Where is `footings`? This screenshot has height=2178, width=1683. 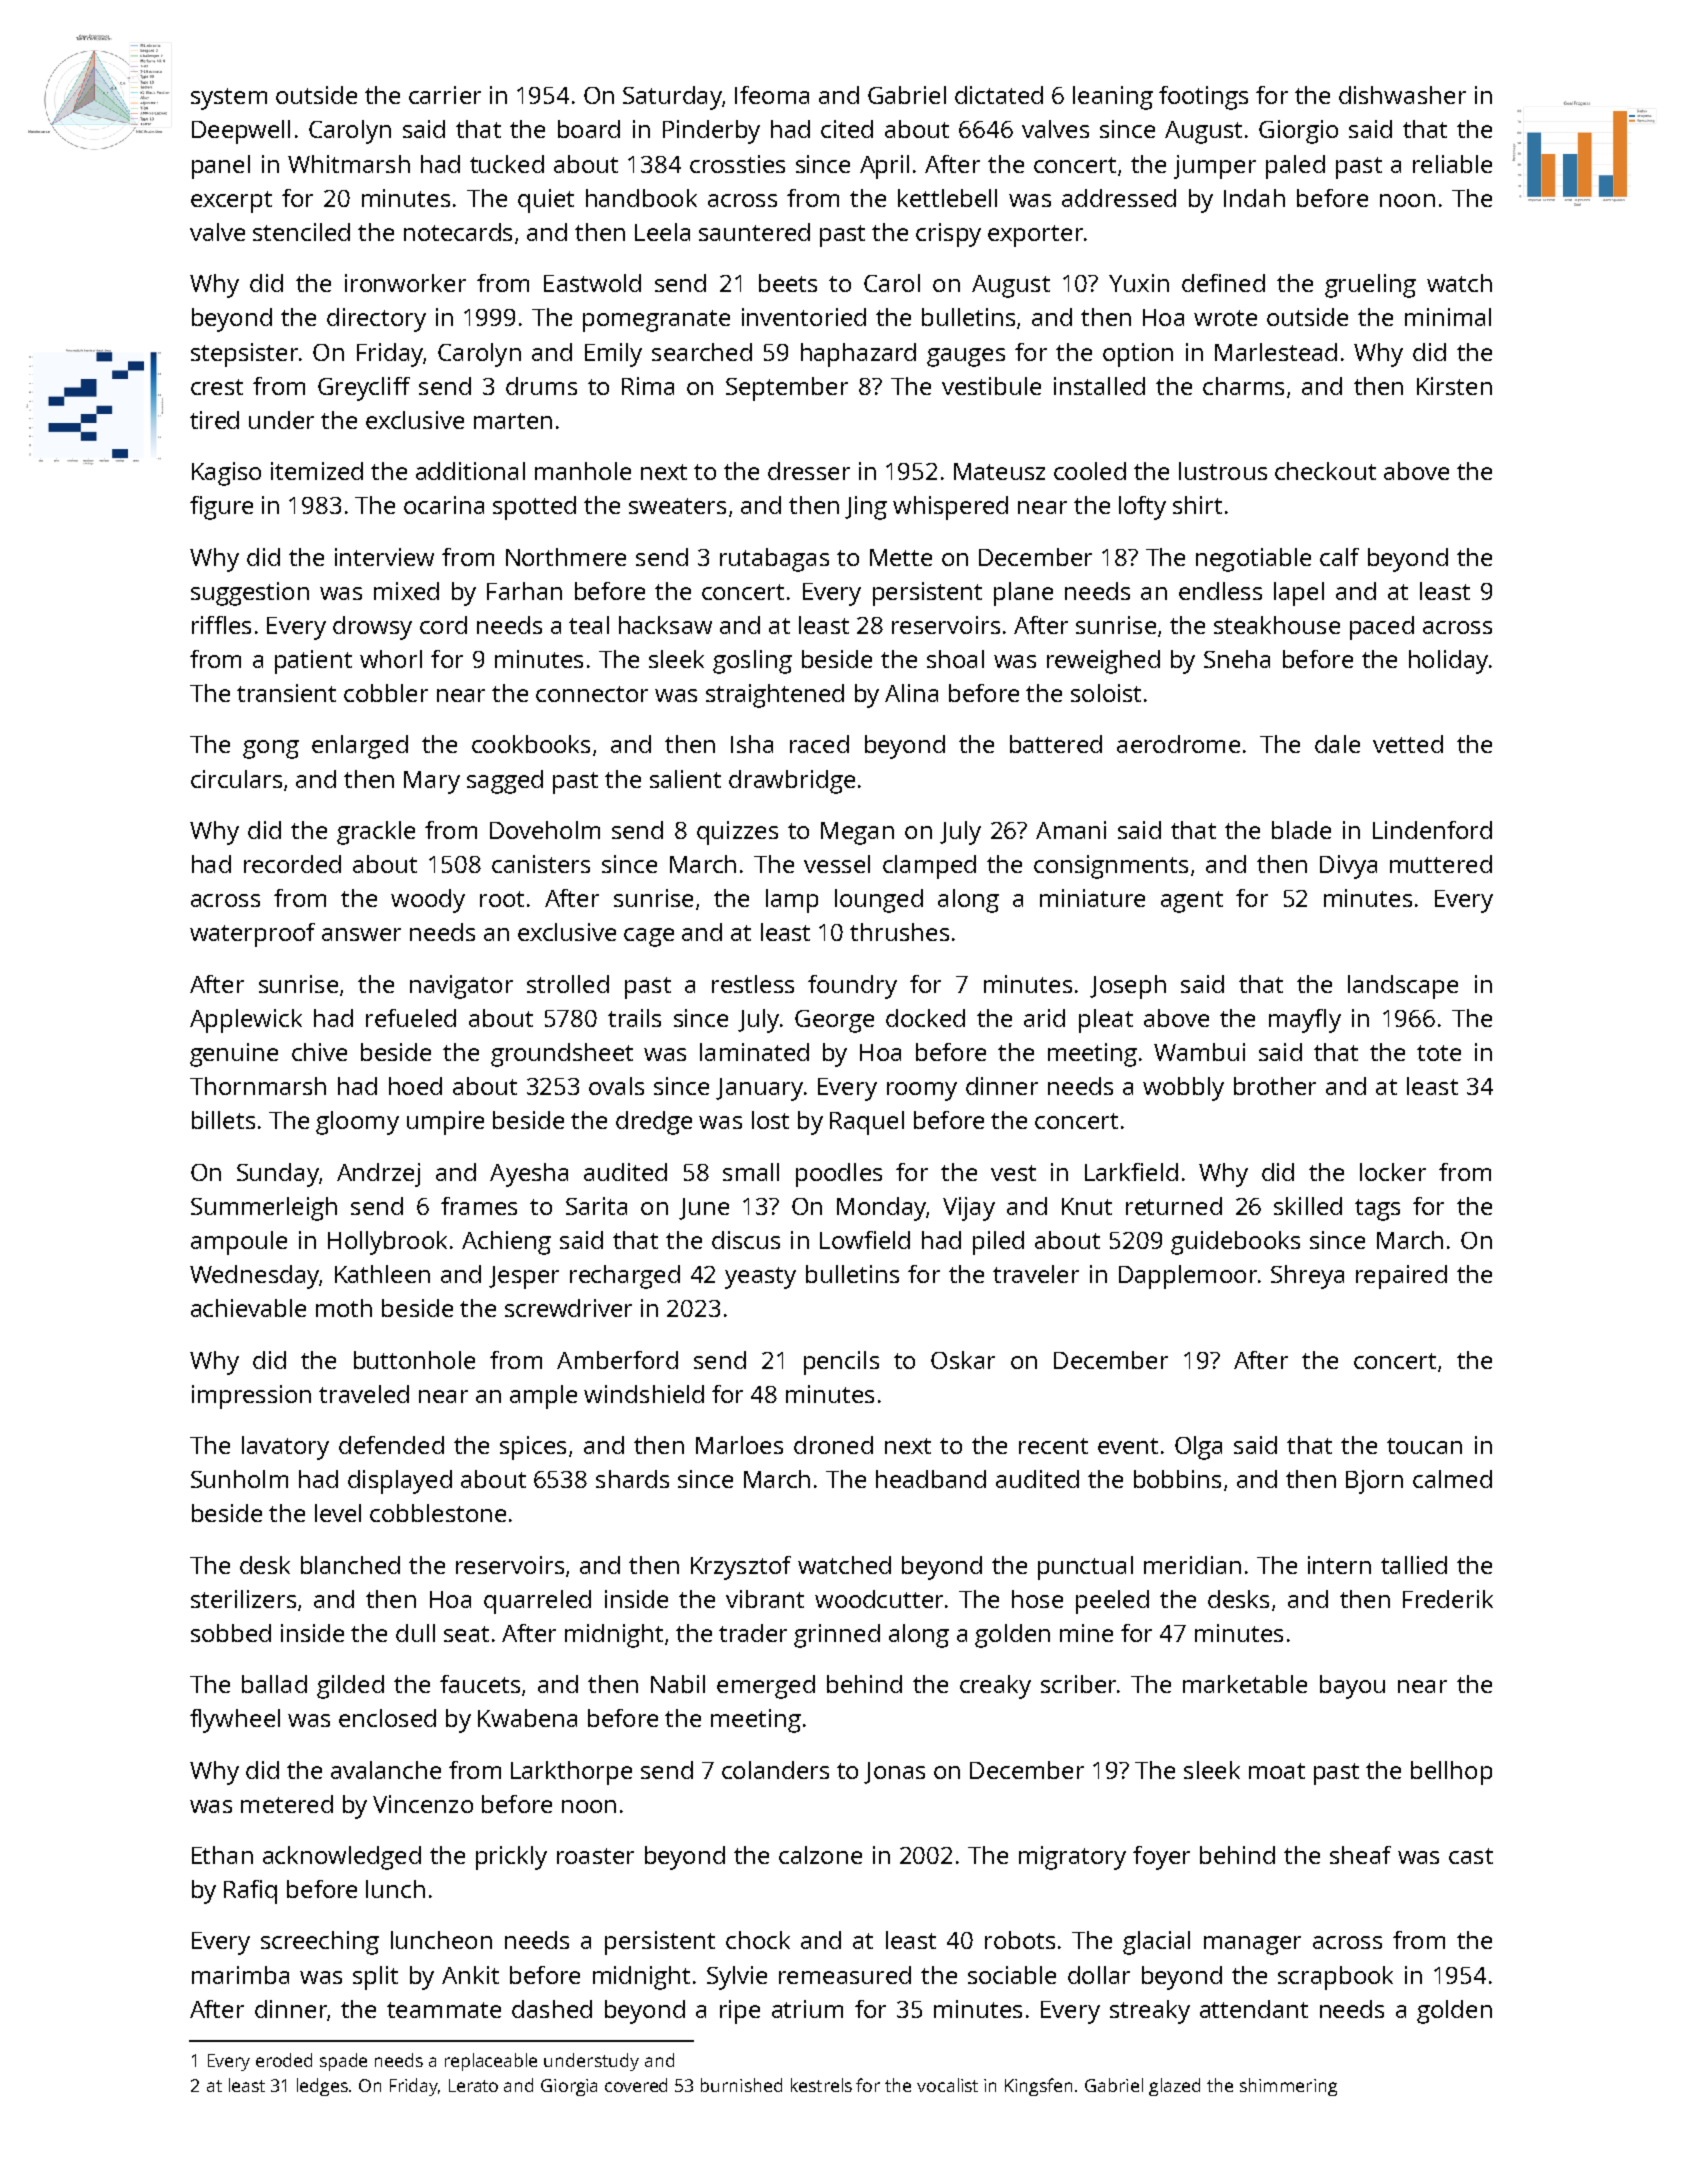 footings is located at coordinates (1203, 98).
